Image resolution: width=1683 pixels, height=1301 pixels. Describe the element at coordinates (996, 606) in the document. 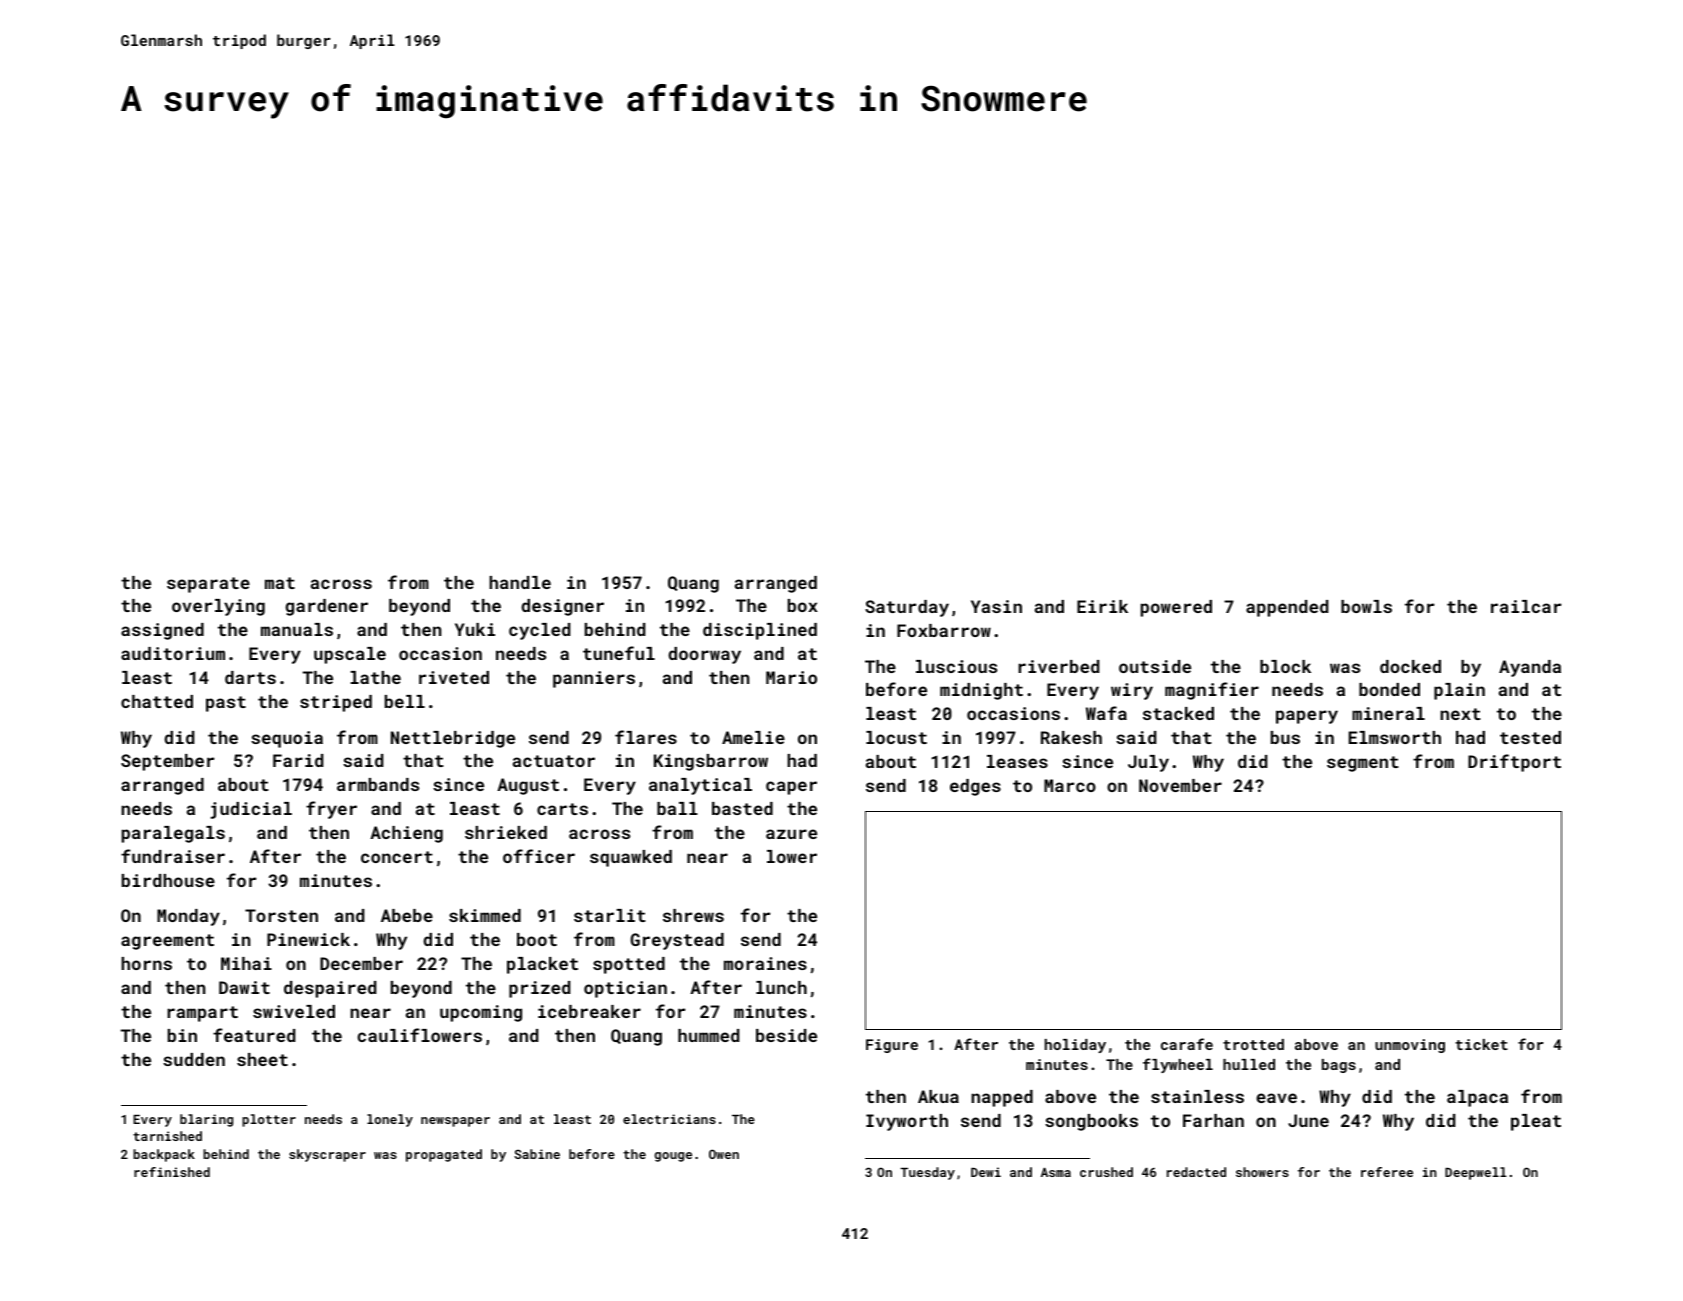

I see `Yasin` at that location.
